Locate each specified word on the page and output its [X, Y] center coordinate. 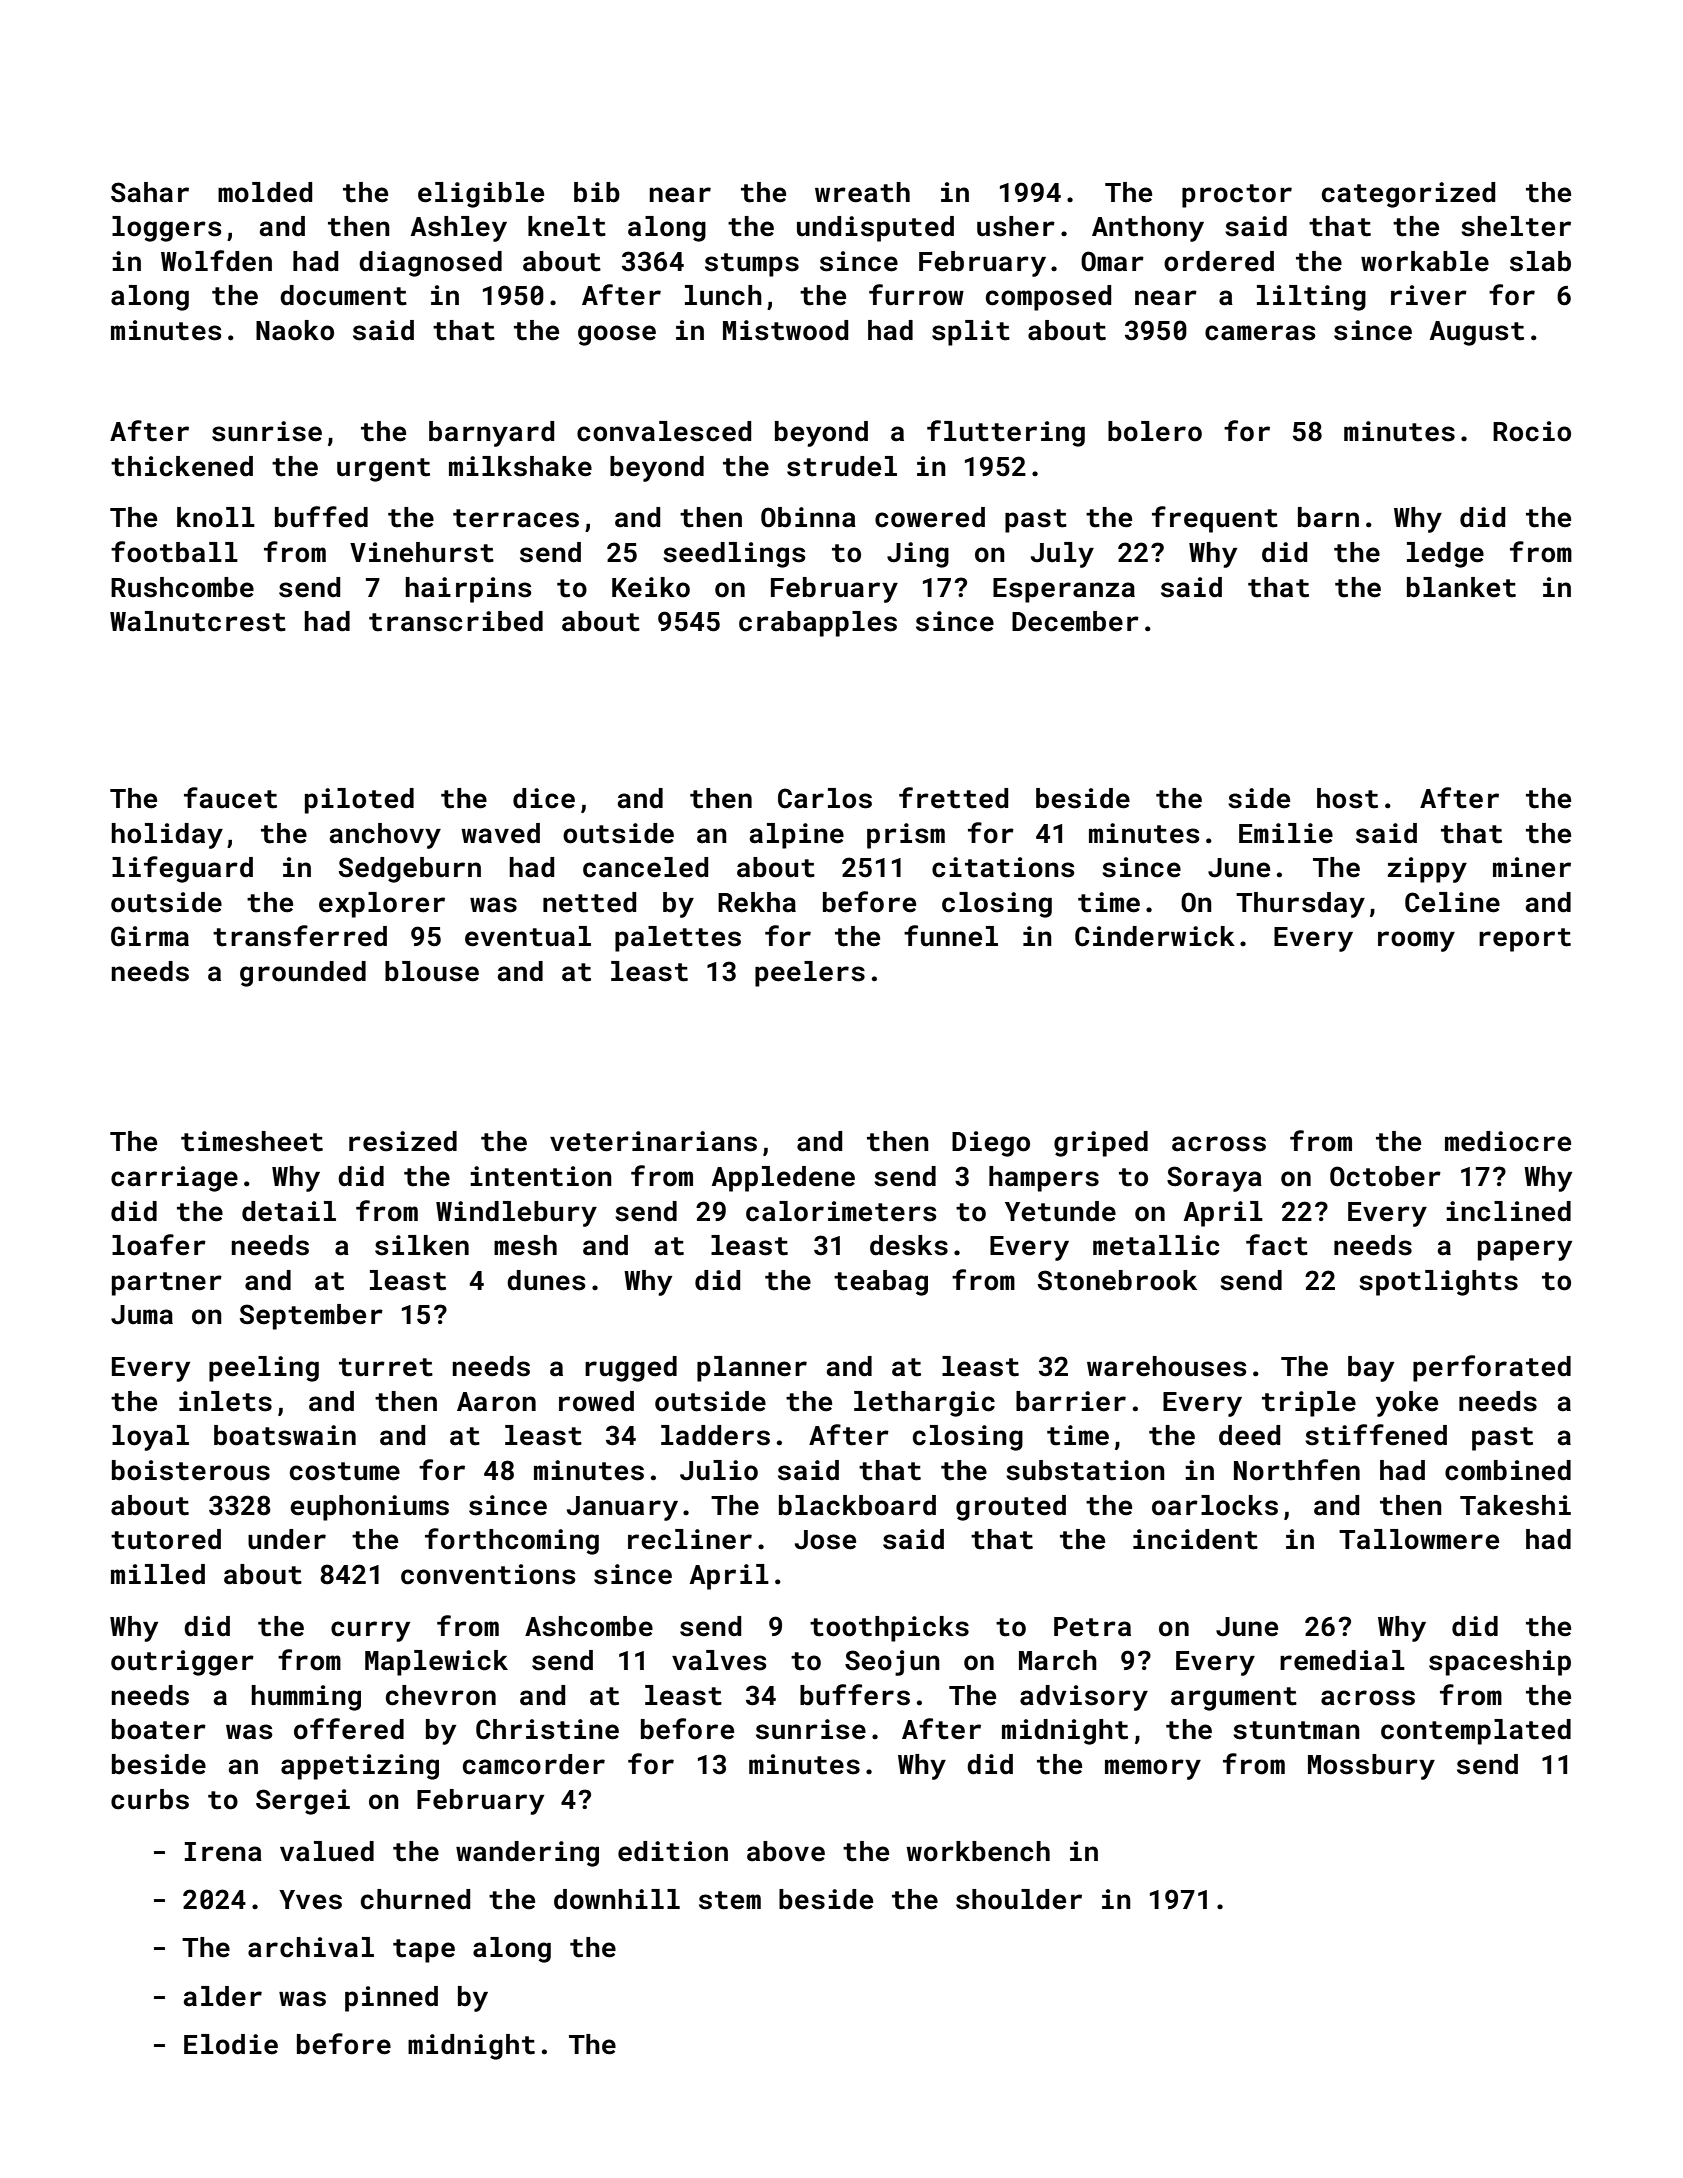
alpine [797, 836]
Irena [223, 1852]
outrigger [182, 1663]
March [1058, 1660]
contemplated [1476, 1732]
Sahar [150, 192]
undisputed [875, 229]
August [1477, 333]
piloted [359, 801]
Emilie [1286, 833]
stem [730, 1900]
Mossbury [1371, 1767]
